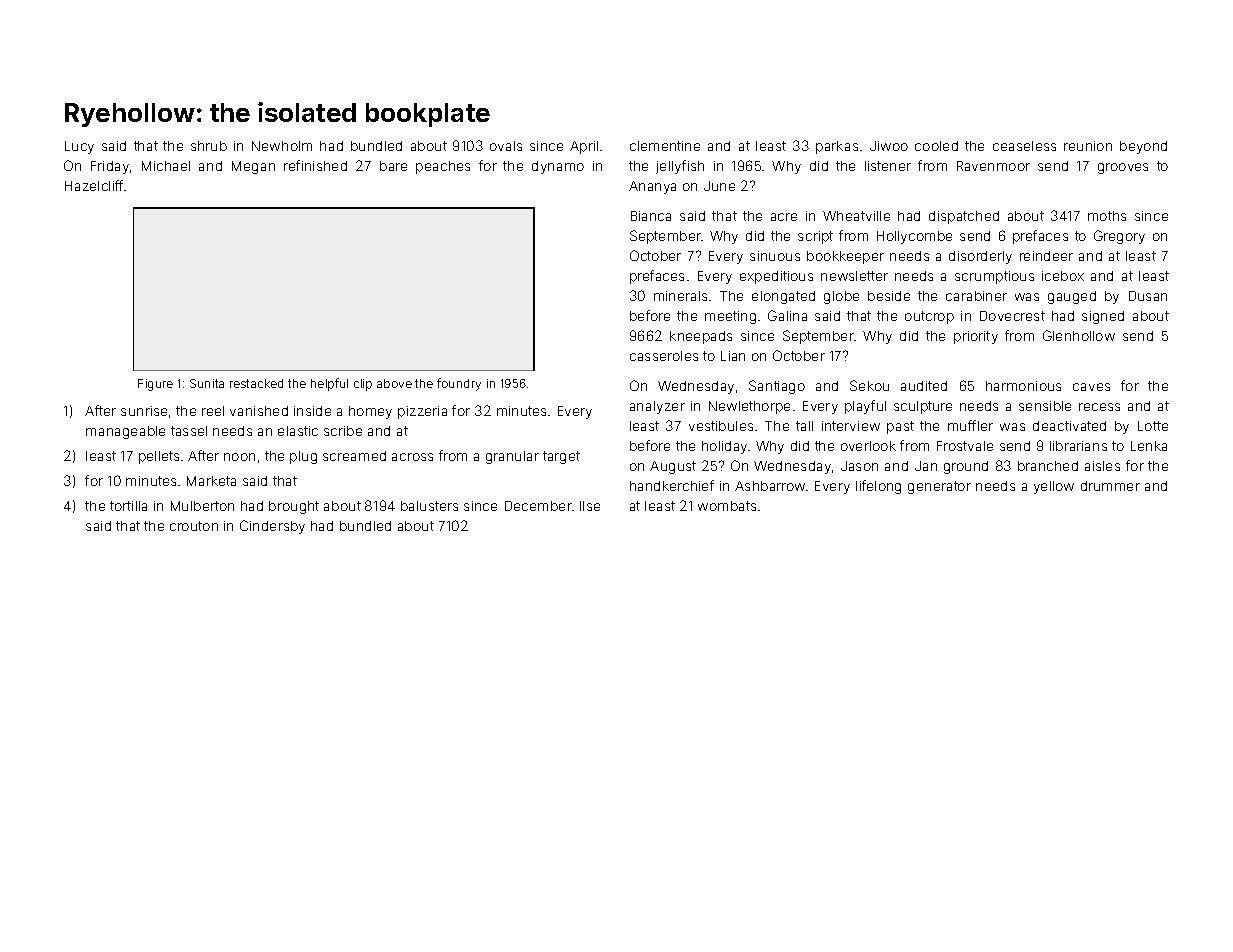  What do you see at coordinates (94, 185) in the document?
I see `Hazelcliff` at bounding box center [94, 185].
